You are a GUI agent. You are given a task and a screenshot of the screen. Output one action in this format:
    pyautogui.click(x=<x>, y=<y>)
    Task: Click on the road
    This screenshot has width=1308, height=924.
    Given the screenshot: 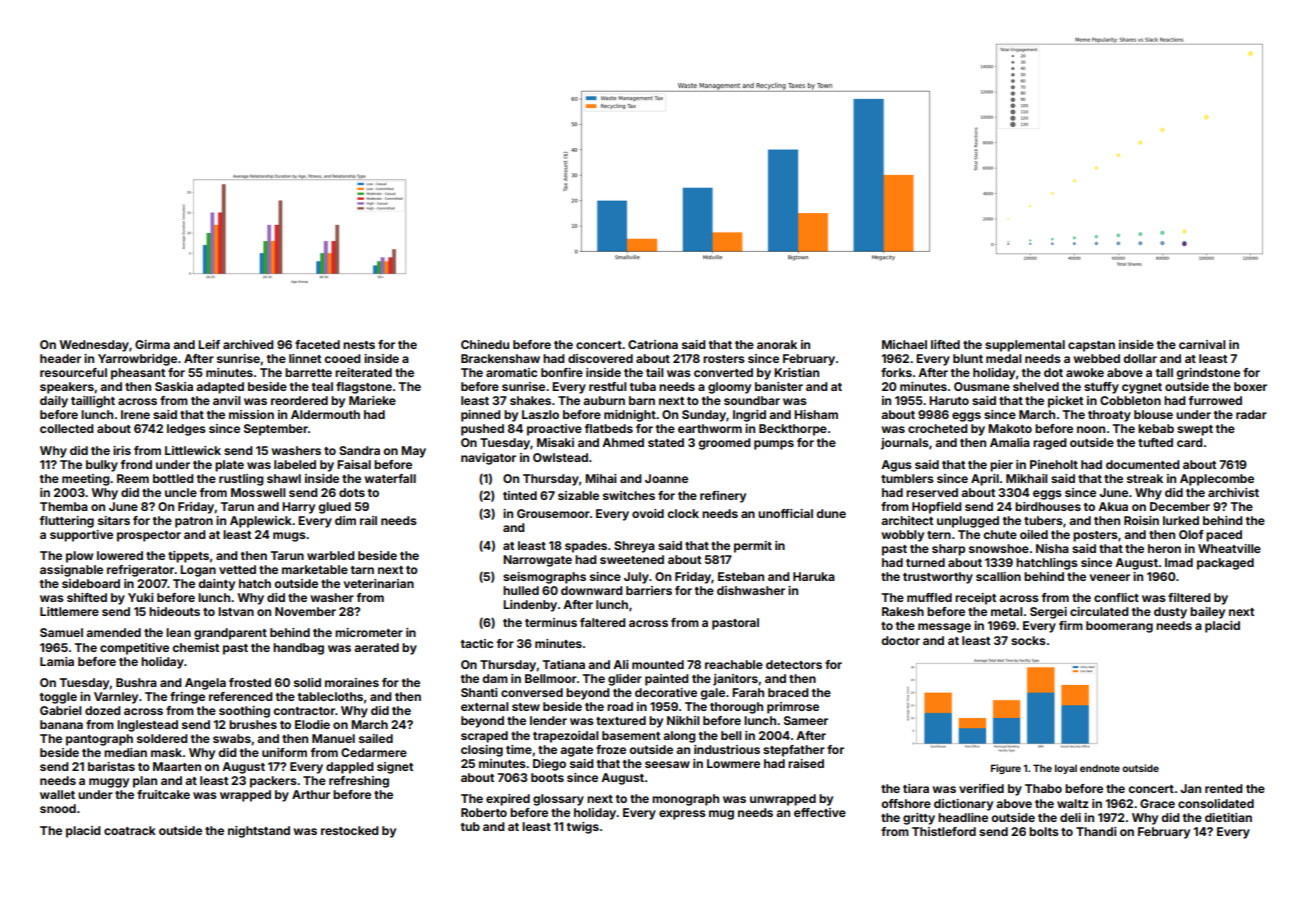 What is the action you would take?
    pyautogui.click(x=620, y=706)
